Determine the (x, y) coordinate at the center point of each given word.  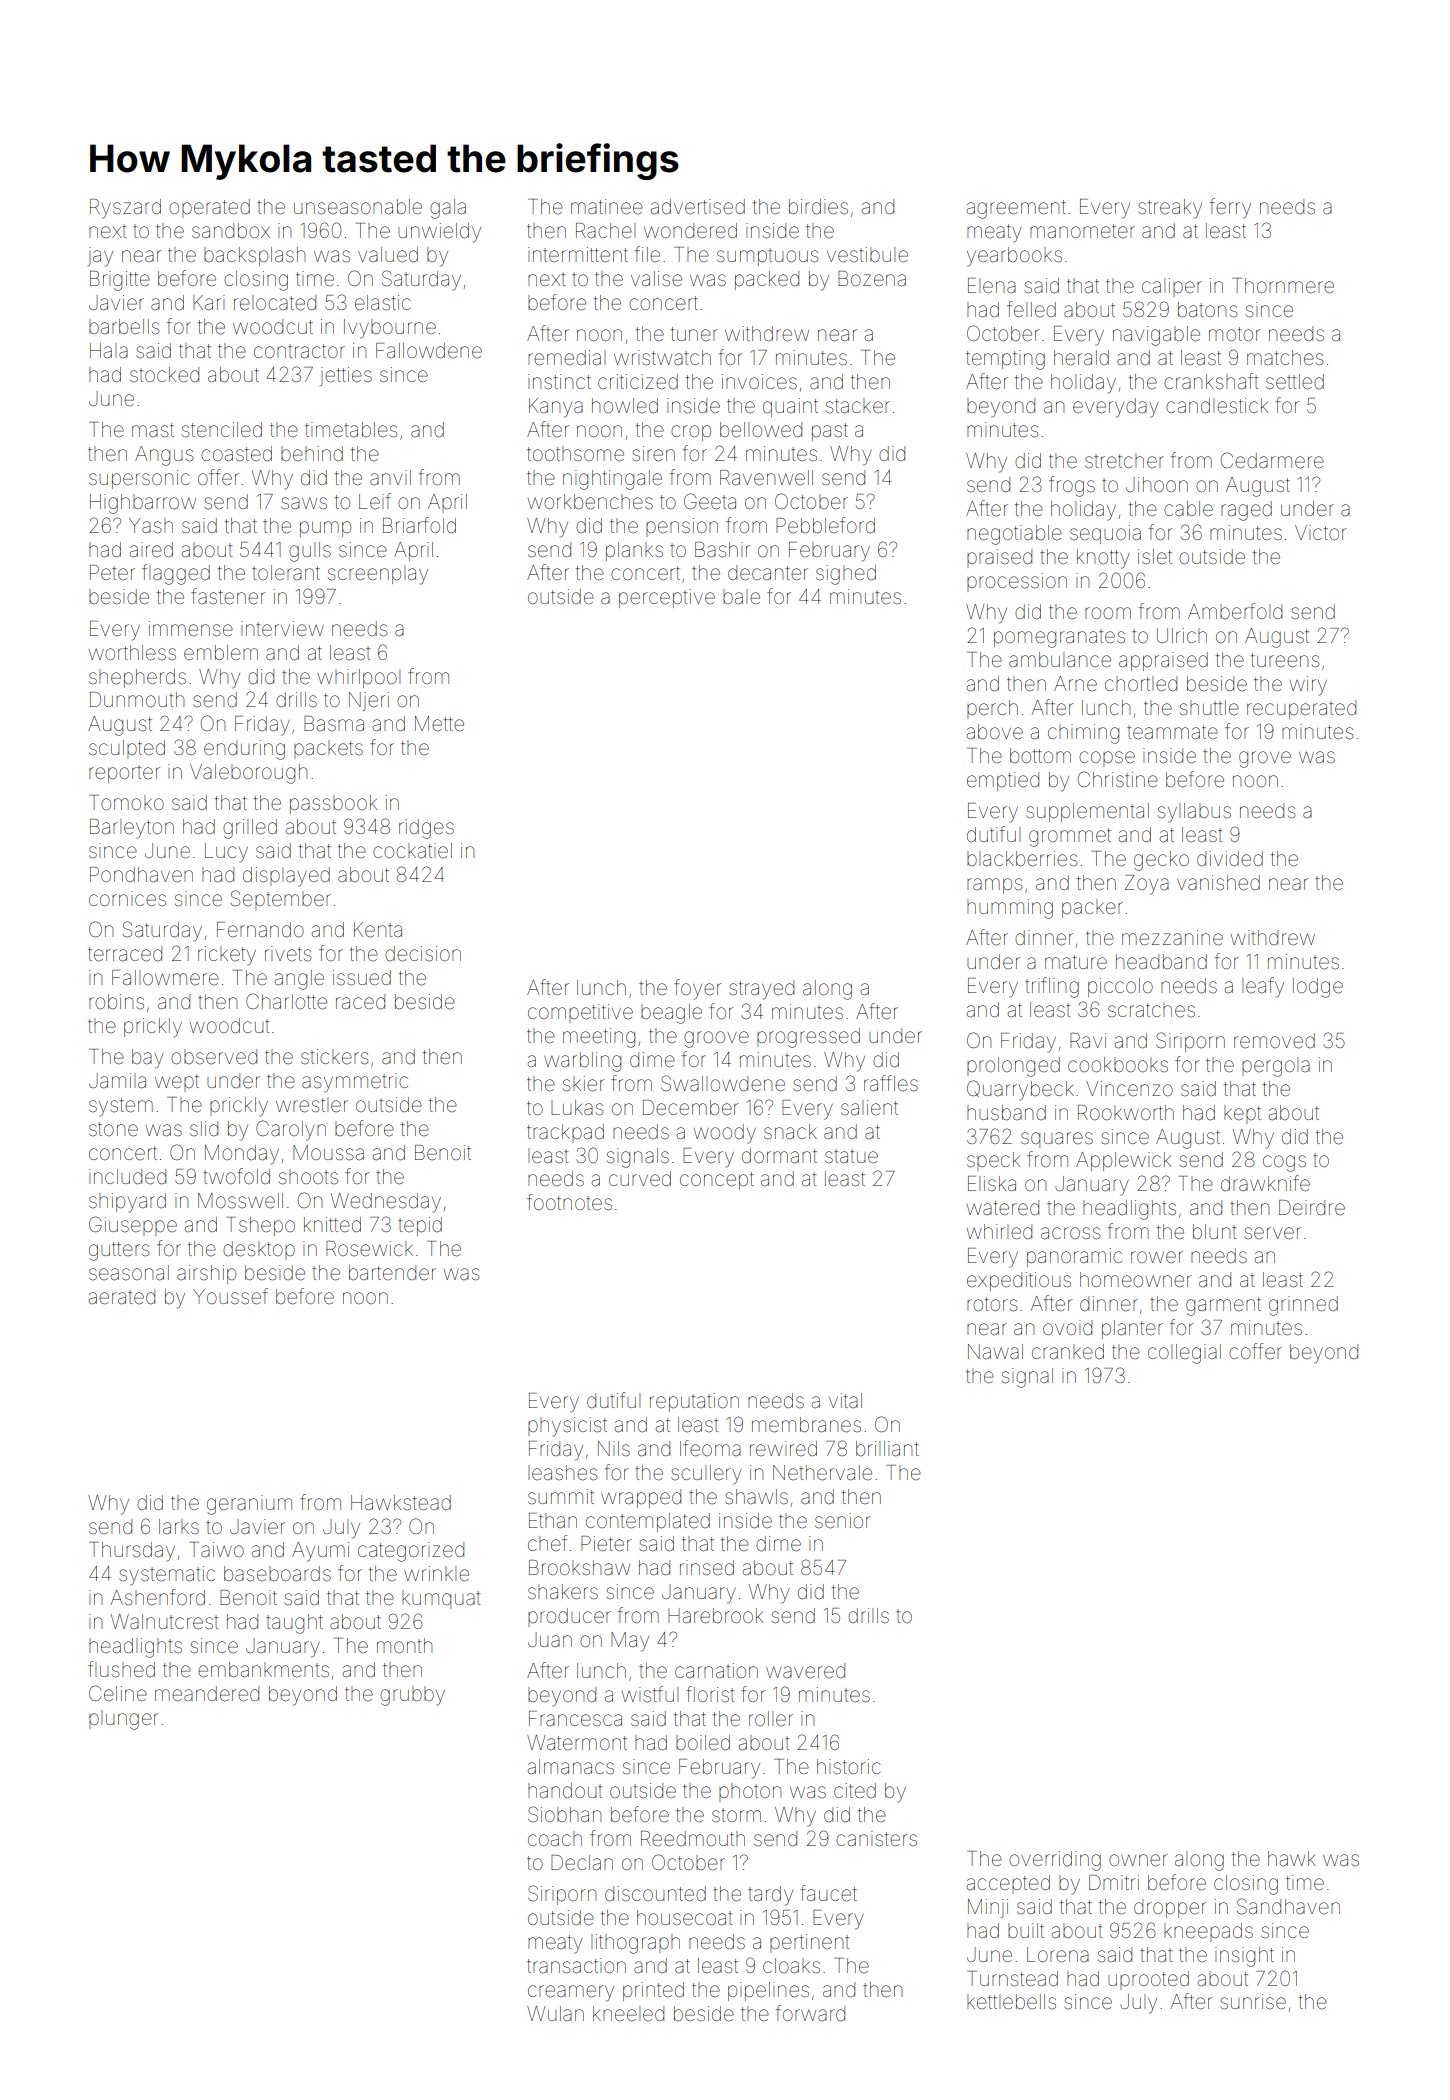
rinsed (707, 1568)
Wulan (555, 2013)
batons (1207, 310)
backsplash (254, 256)
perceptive (667, 598)
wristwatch (662, 357)
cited (855, 1790)
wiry (1308, 686)
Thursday (132, 1552)
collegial (1184, 1354)
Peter (112, 572)
